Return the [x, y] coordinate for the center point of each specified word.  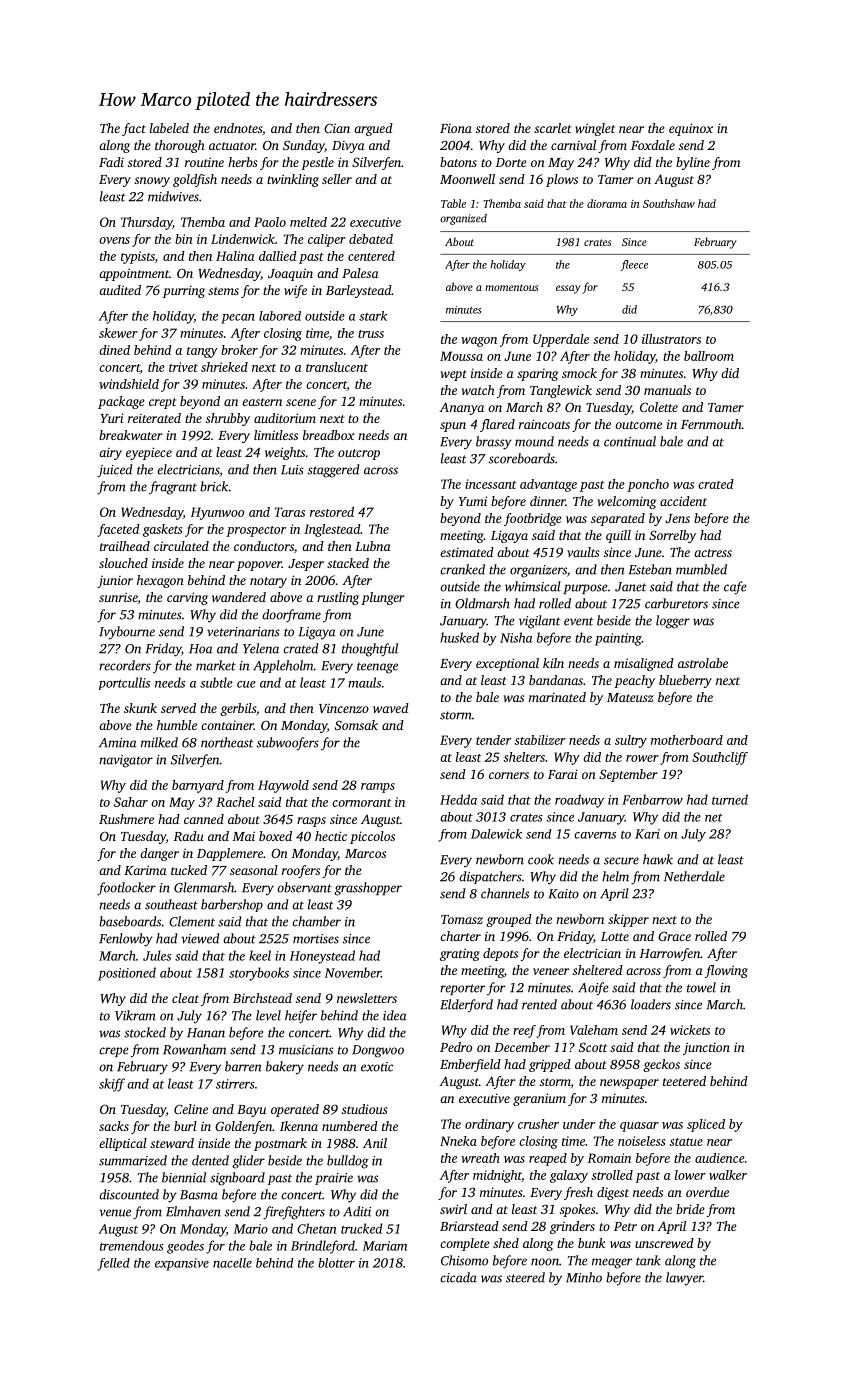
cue [246, 684]
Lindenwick [243, 239]
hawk [658, 859]
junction [706, 1048]
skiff [112, 1085]
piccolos [372, 837]
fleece [634, 265]
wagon [479, 342]
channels [505, 893]
